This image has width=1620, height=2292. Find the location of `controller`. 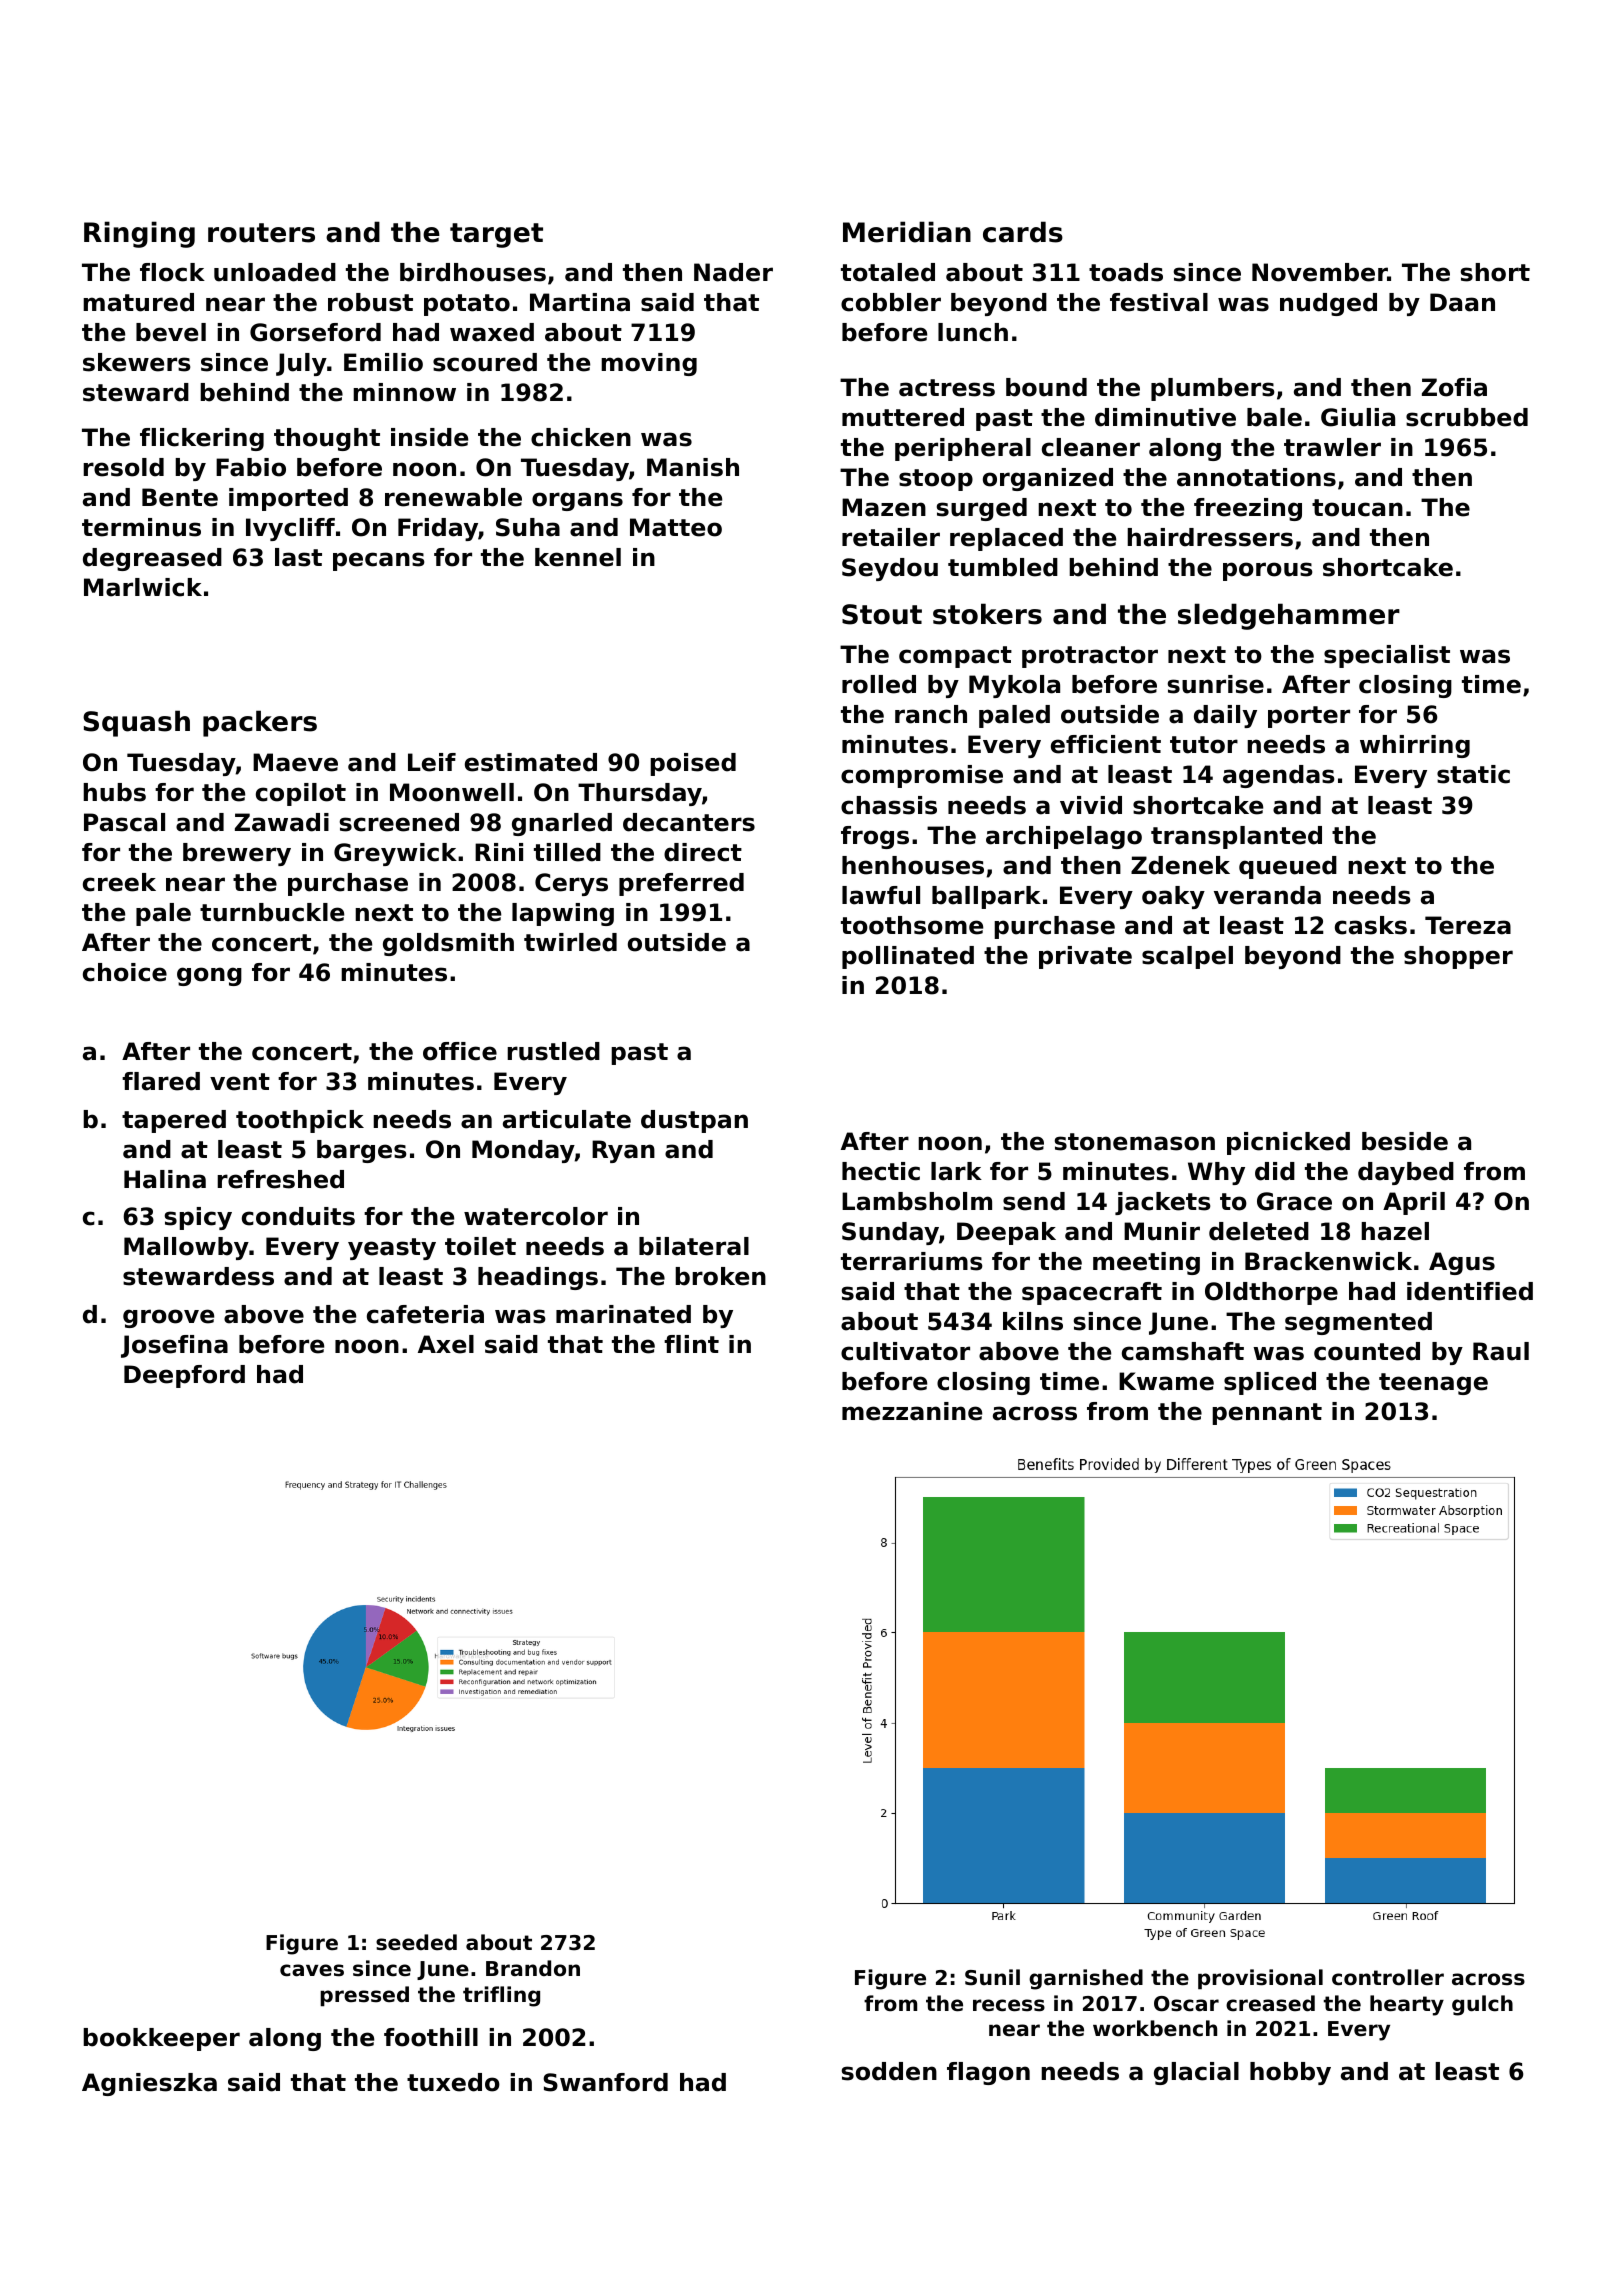

controller is located at coordinates (1388, 1977).
